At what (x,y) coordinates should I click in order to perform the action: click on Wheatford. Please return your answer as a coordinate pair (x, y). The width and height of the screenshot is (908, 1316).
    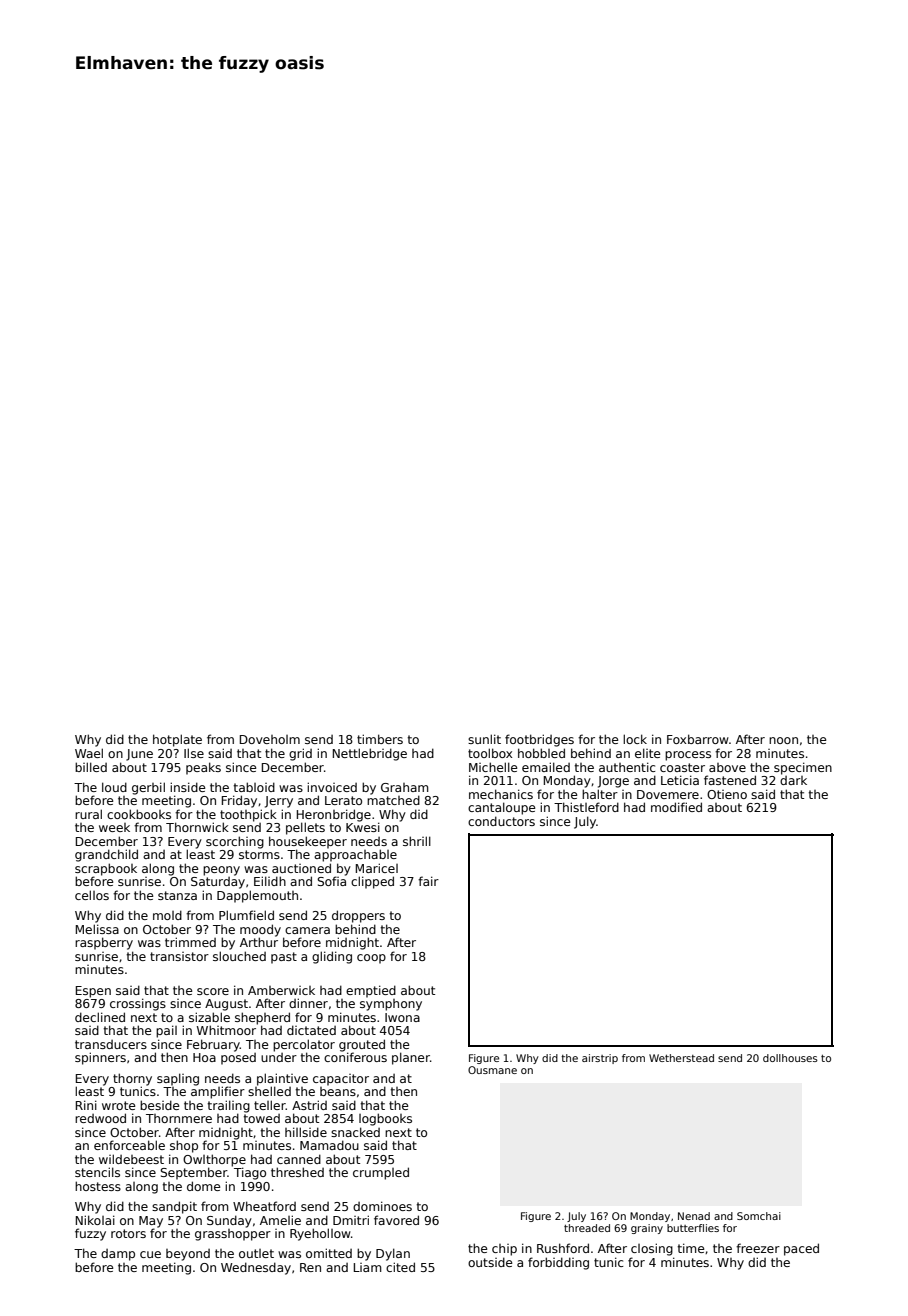
    Looking at the image, I should click on (264, 1206).
